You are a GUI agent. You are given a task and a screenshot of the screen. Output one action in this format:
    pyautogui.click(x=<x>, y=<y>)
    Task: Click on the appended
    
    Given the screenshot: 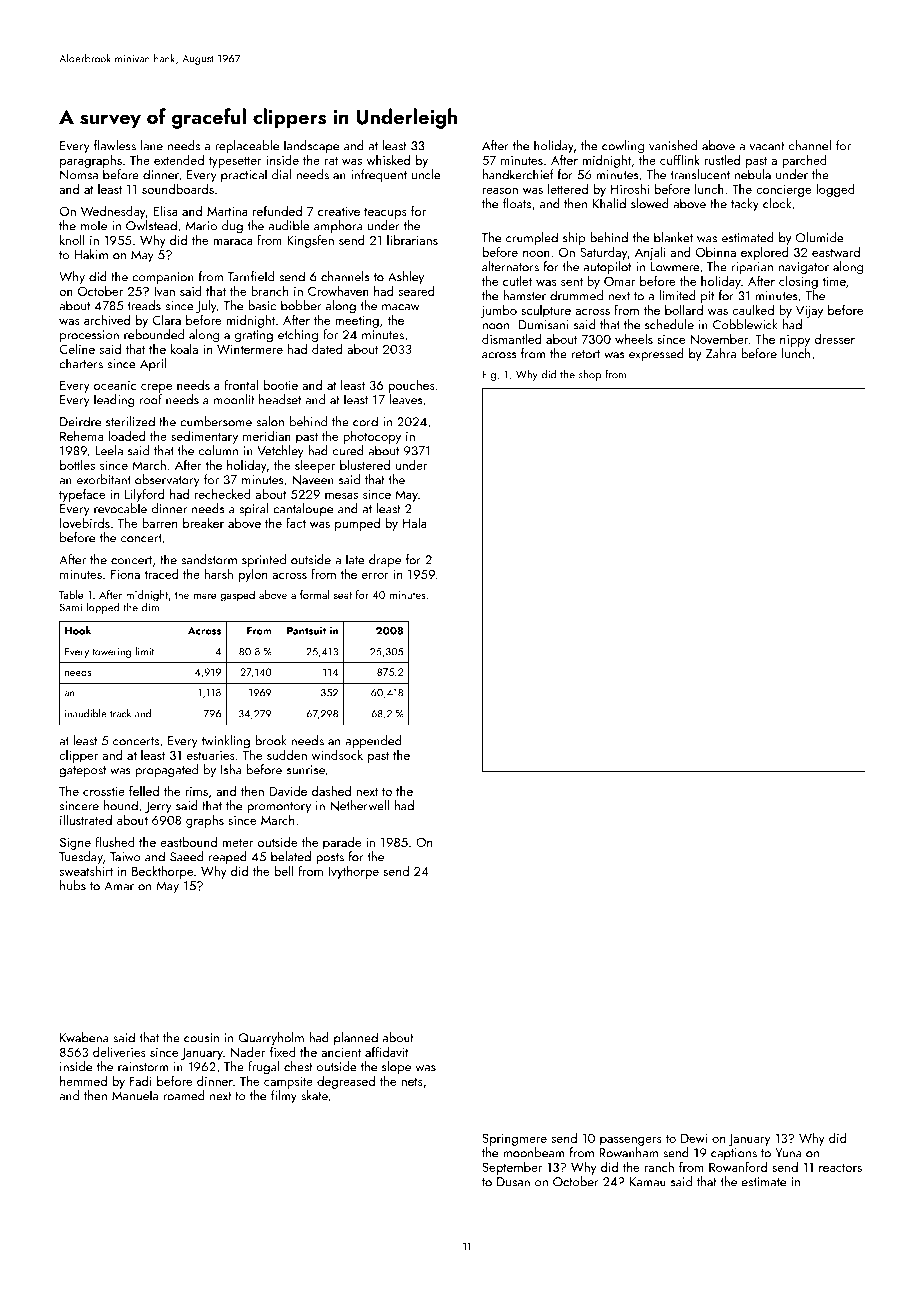 What is the action you would take?
    pyautogui.click(x=373, y=742)
